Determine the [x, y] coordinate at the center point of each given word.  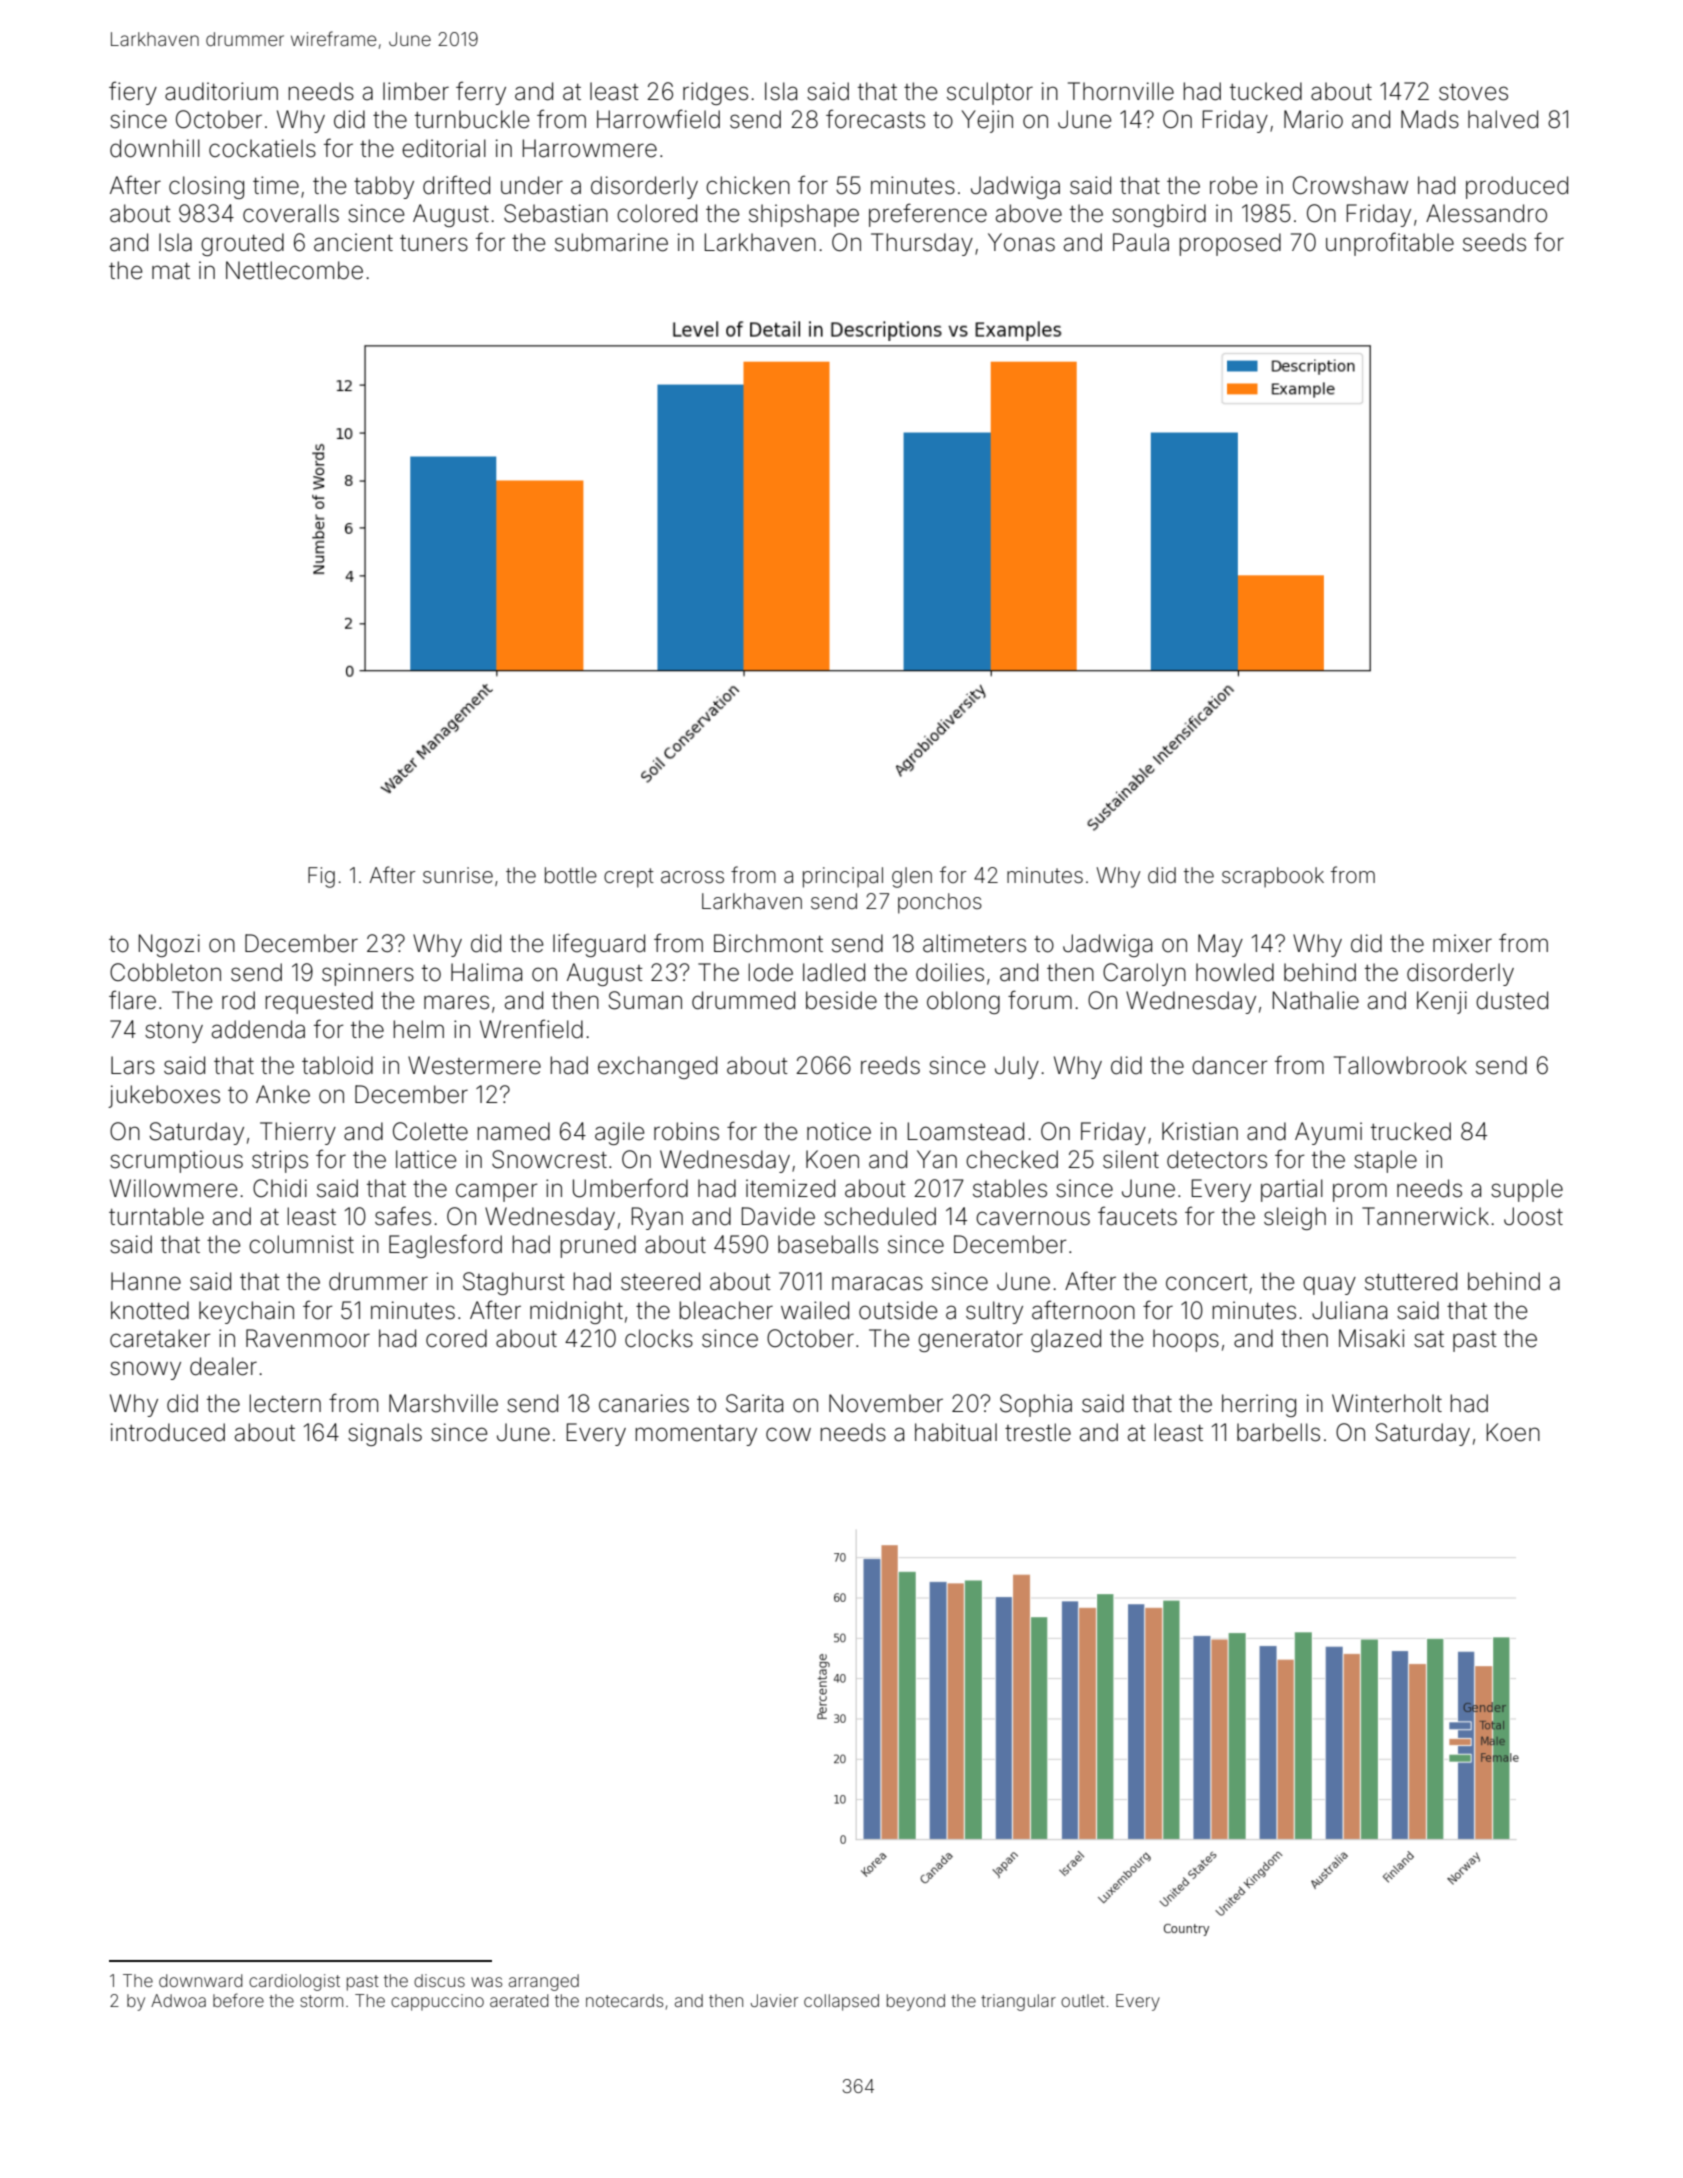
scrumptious [176, 1161]
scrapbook [1273, 877]
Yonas [1021, 242]
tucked [1266, 91]
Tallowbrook [1400, 1065]
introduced [168, 1432]
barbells [1278, 1432]
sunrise [458, 875]
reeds [890, 1065]
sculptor [990, 93]
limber [416, 91]
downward [200, 1980]
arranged [544, 1982]
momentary [696, 1435]
